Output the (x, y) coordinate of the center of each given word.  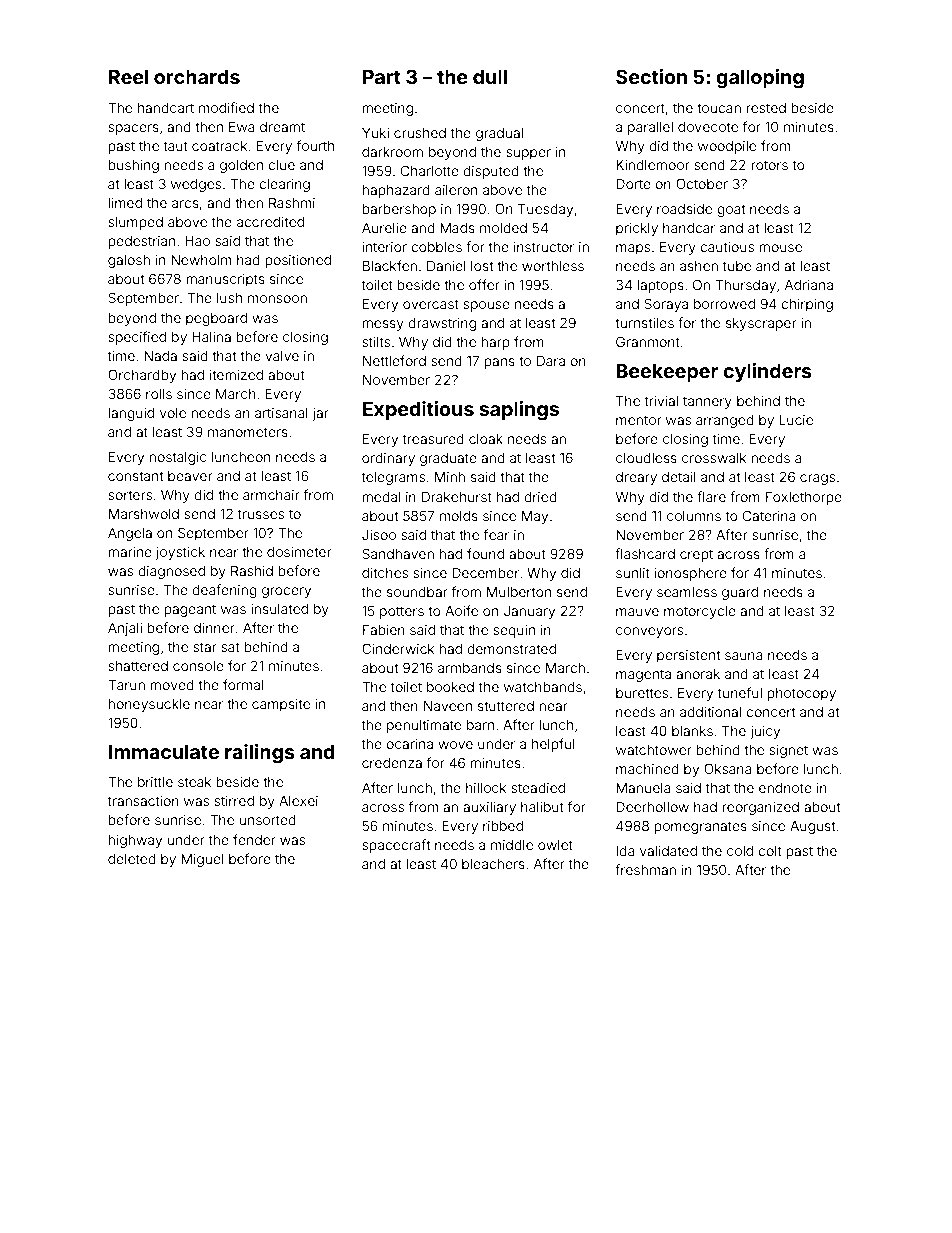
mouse (780, 248)
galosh (129, 261)
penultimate (424, 726)
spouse (486, 306)
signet (788, 751)
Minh (450, 477)
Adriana (809, 285)
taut (176, 146)
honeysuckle (149, 705)
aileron (456, 190)
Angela (130, 534)
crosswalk (714, 458)
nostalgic (178, 458)
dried (540, 497)
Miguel (202, 860)
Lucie (796, 420)
